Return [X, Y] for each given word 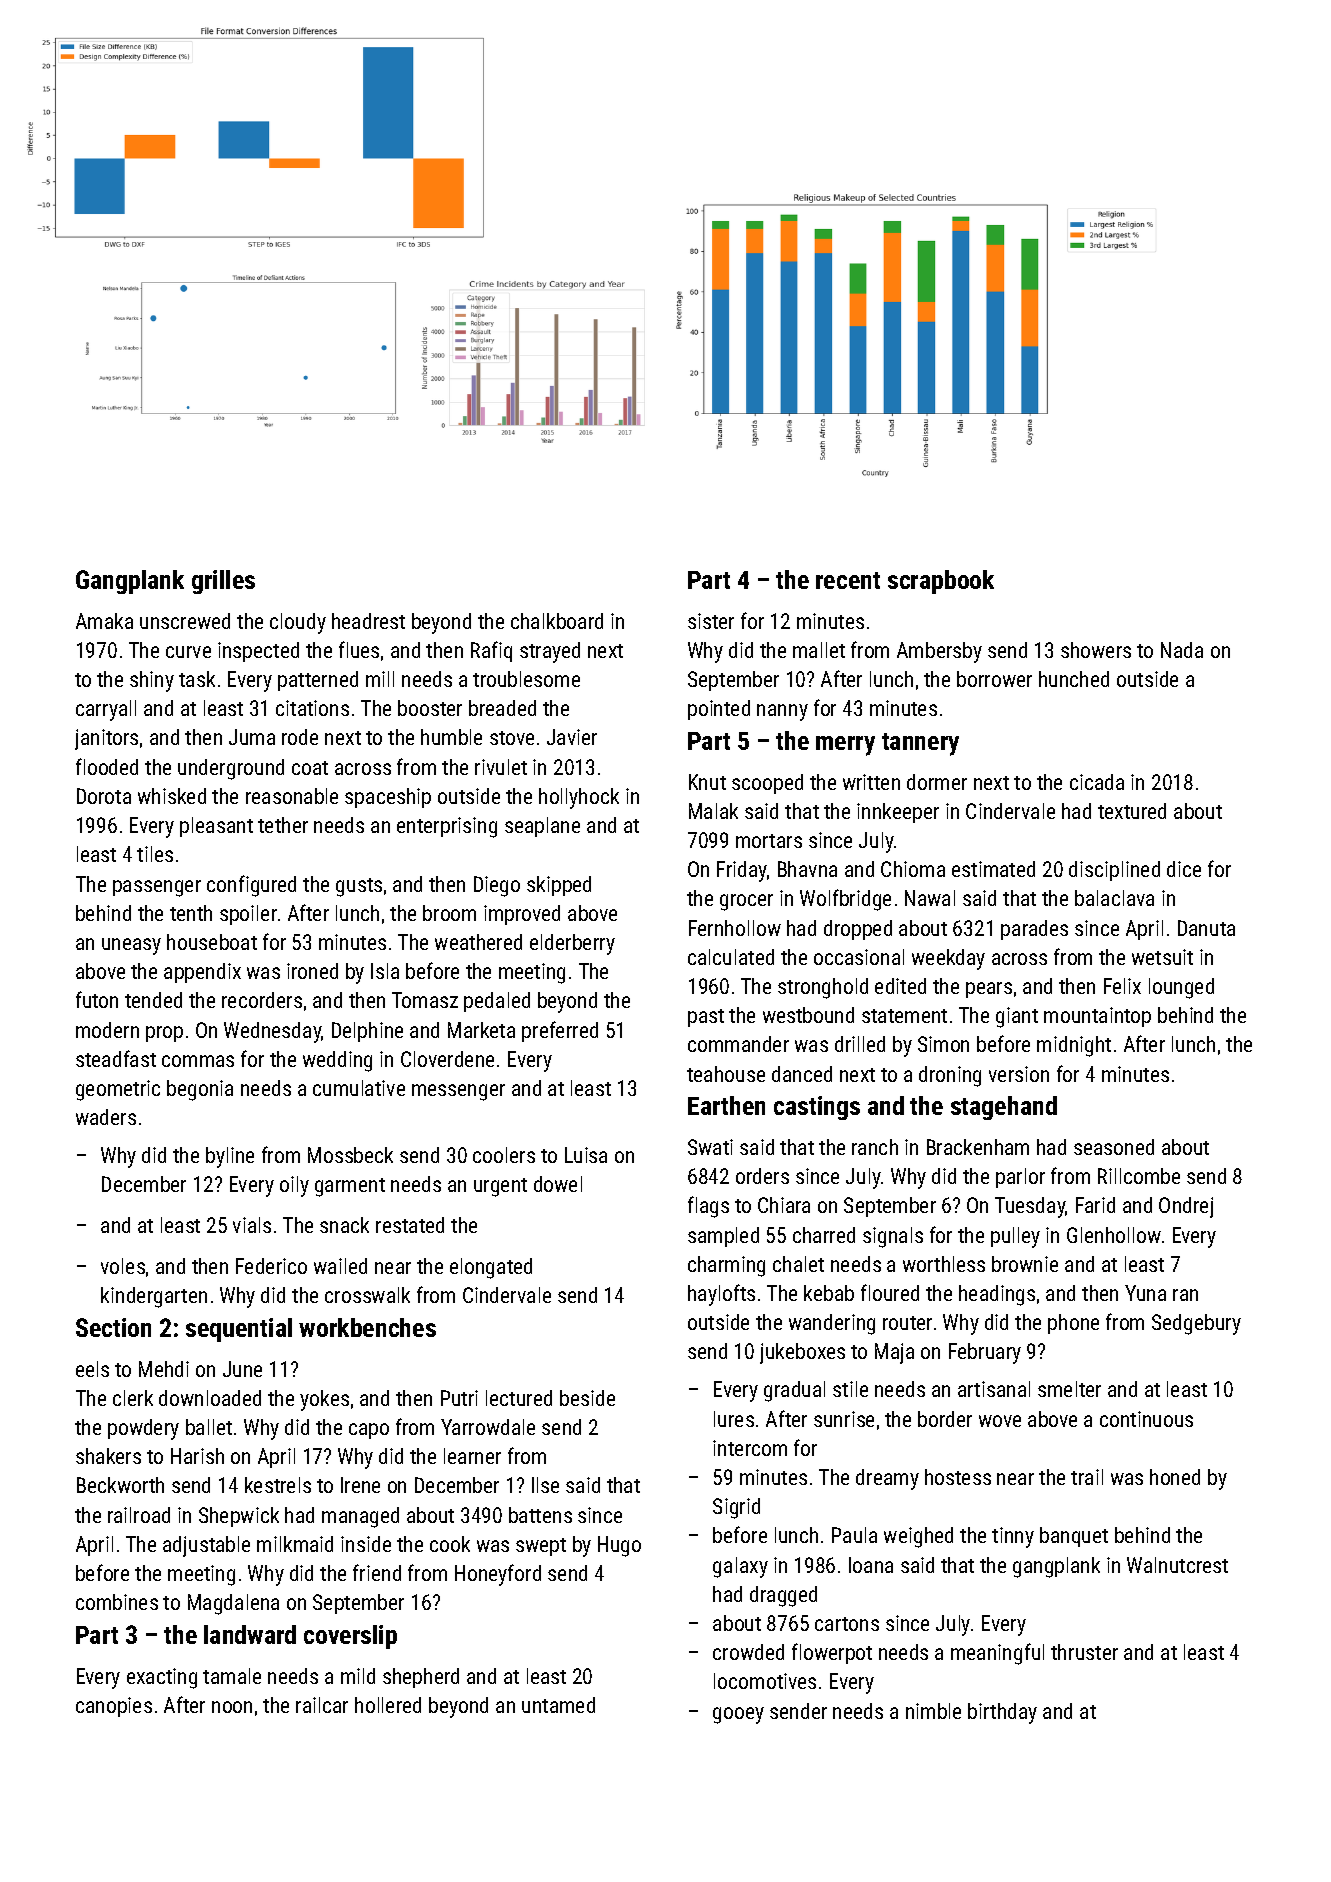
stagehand [1004, 1108]
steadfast [116, 1058]
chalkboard [557, 621]
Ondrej [1186, 1207]
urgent [500, 1187]
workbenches [367, 1327]
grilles [223, 582]
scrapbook [941, 582]
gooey [738, 1715]
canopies [114, 1707]
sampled [723, 1237]
